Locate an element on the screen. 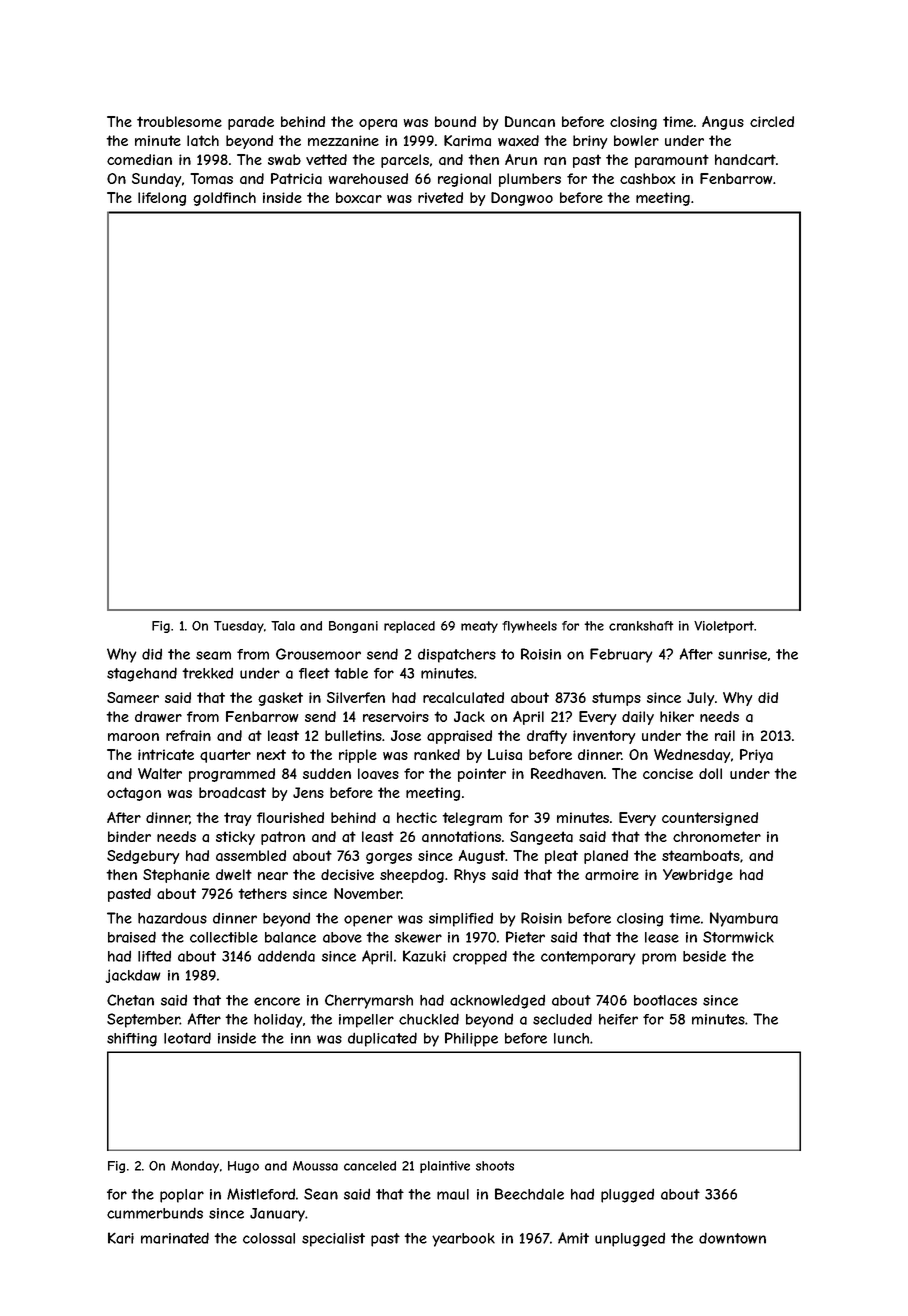 Image resolution: width=908 pixels, height=1316 pixels. heifer is located at coordinates (618, 1019).
